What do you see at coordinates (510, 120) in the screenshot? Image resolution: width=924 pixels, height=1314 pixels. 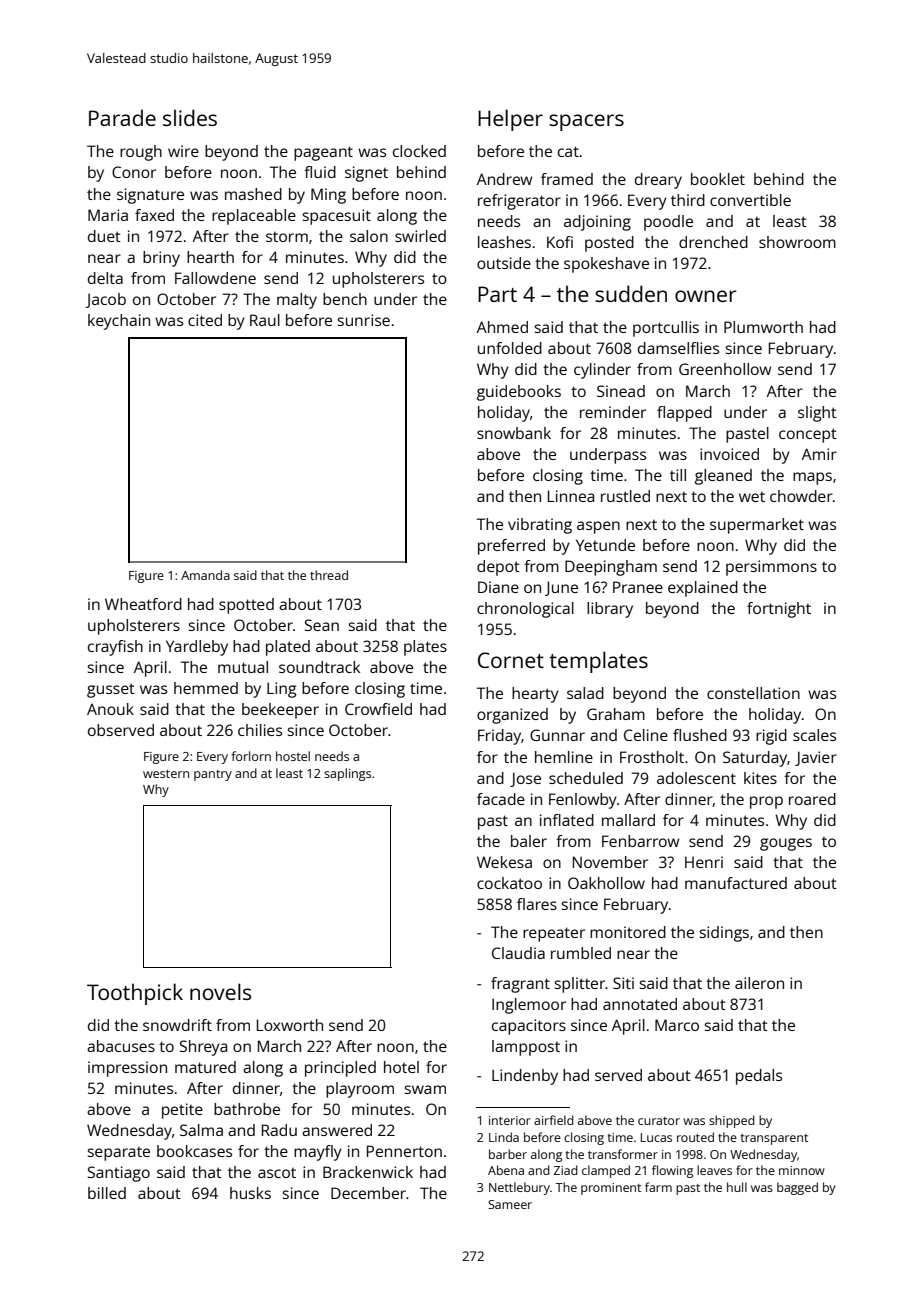 I see `Helper` at bounding box center [510, 120].
